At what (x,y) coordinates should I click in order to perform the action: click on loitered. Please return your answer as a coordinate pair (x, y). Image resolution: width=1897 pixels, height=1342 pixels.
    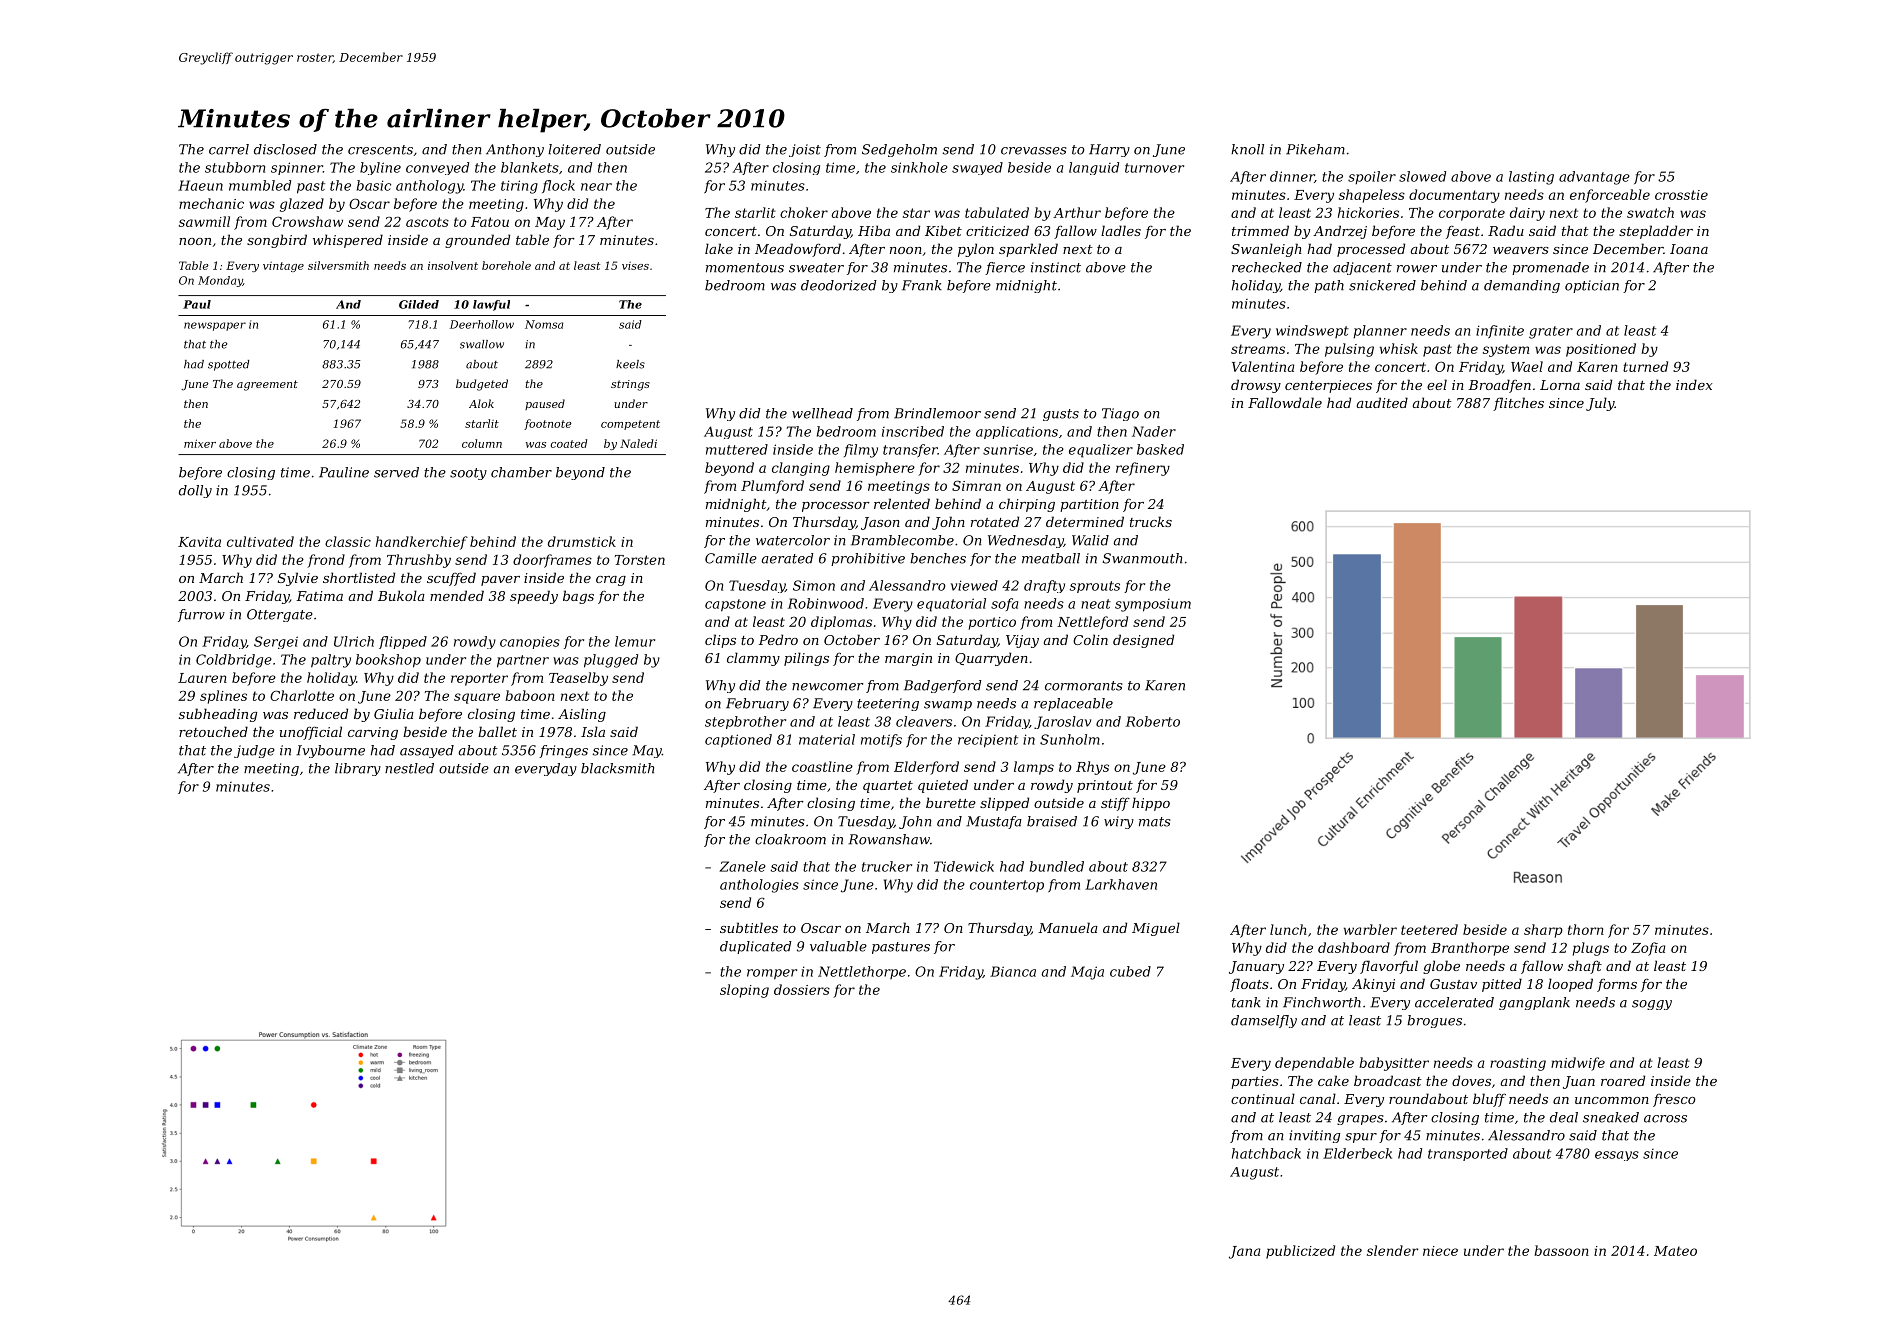
    Looking at the image, I should click on (574, 149).
